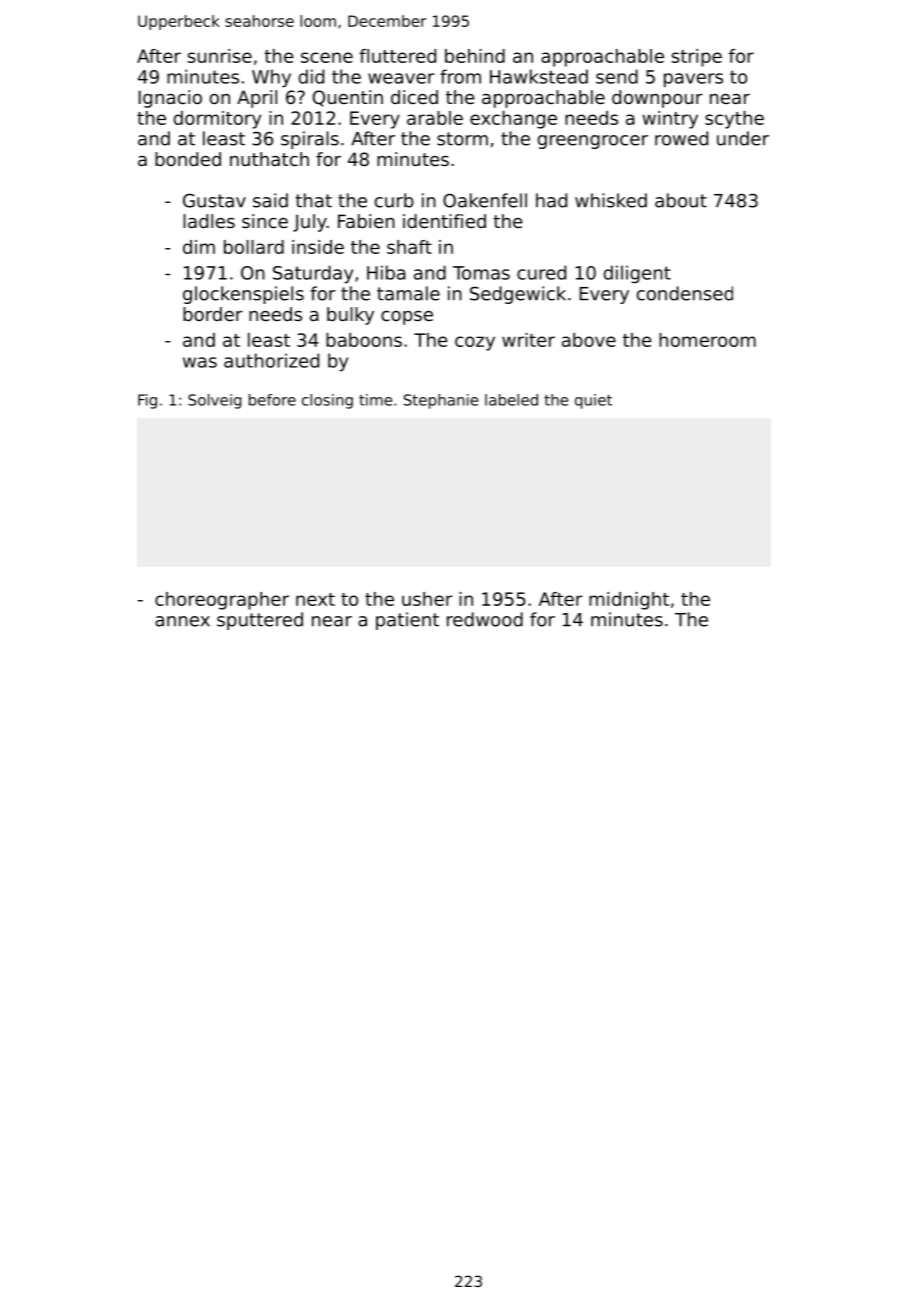 This image has height=1316, width=908. What do you see at coordinates (685, 293) in the image?
I see `condensed` at bounding box center [685, 293].
